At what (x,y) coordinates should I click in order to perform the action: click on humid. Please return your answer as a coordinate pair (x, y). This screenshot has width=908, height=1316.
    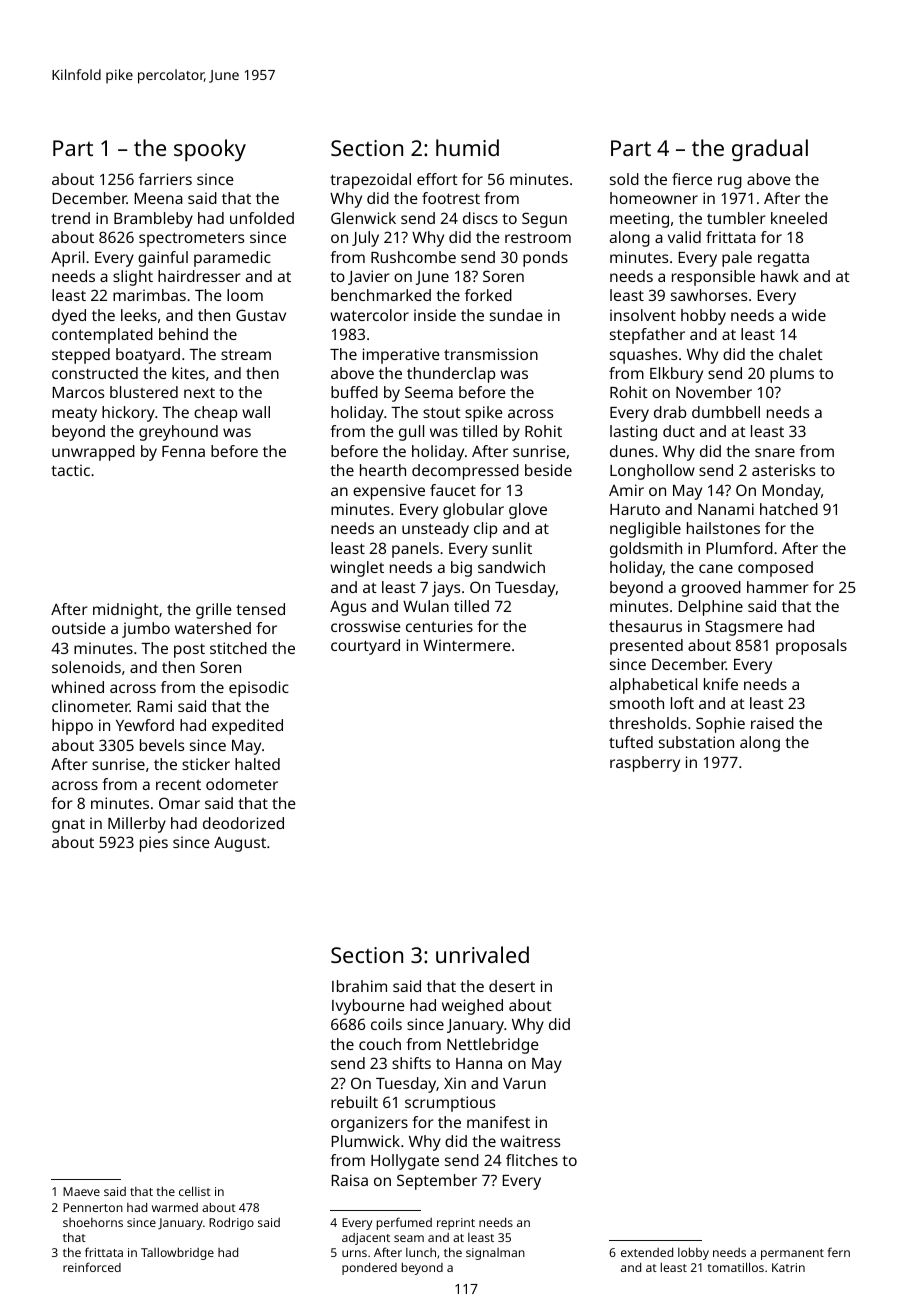
    Looking at the image, I should click on (467, 147).
